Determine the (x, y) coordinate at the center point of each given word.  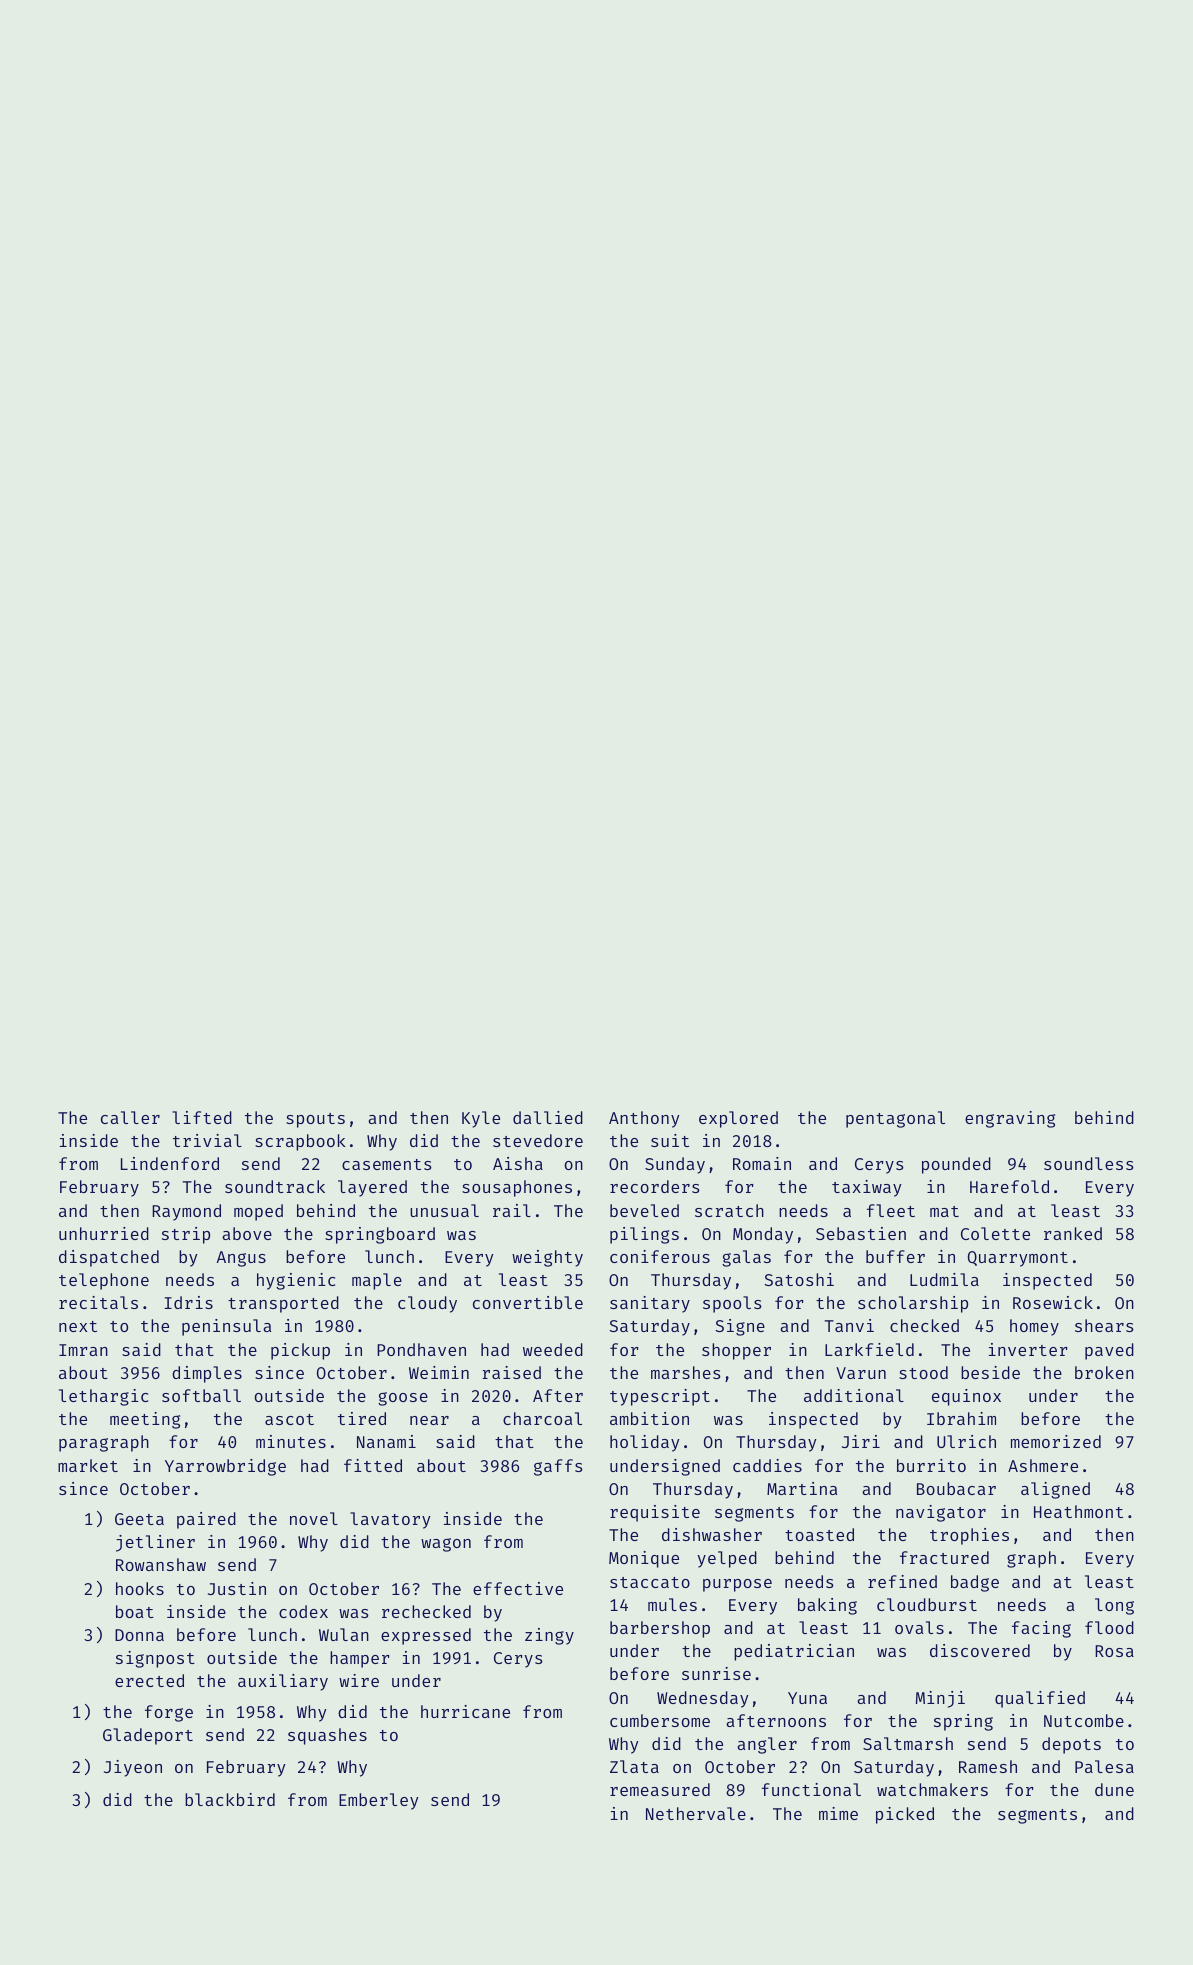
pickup (300, 1351)
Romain (762, 1163)
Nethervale (696, 1813)
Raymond (186, 1212)
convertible (528, 1302)
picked (905, 1815)
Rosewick (1053, 1302)
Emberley (379, 1801)
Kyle (481, 1119)
